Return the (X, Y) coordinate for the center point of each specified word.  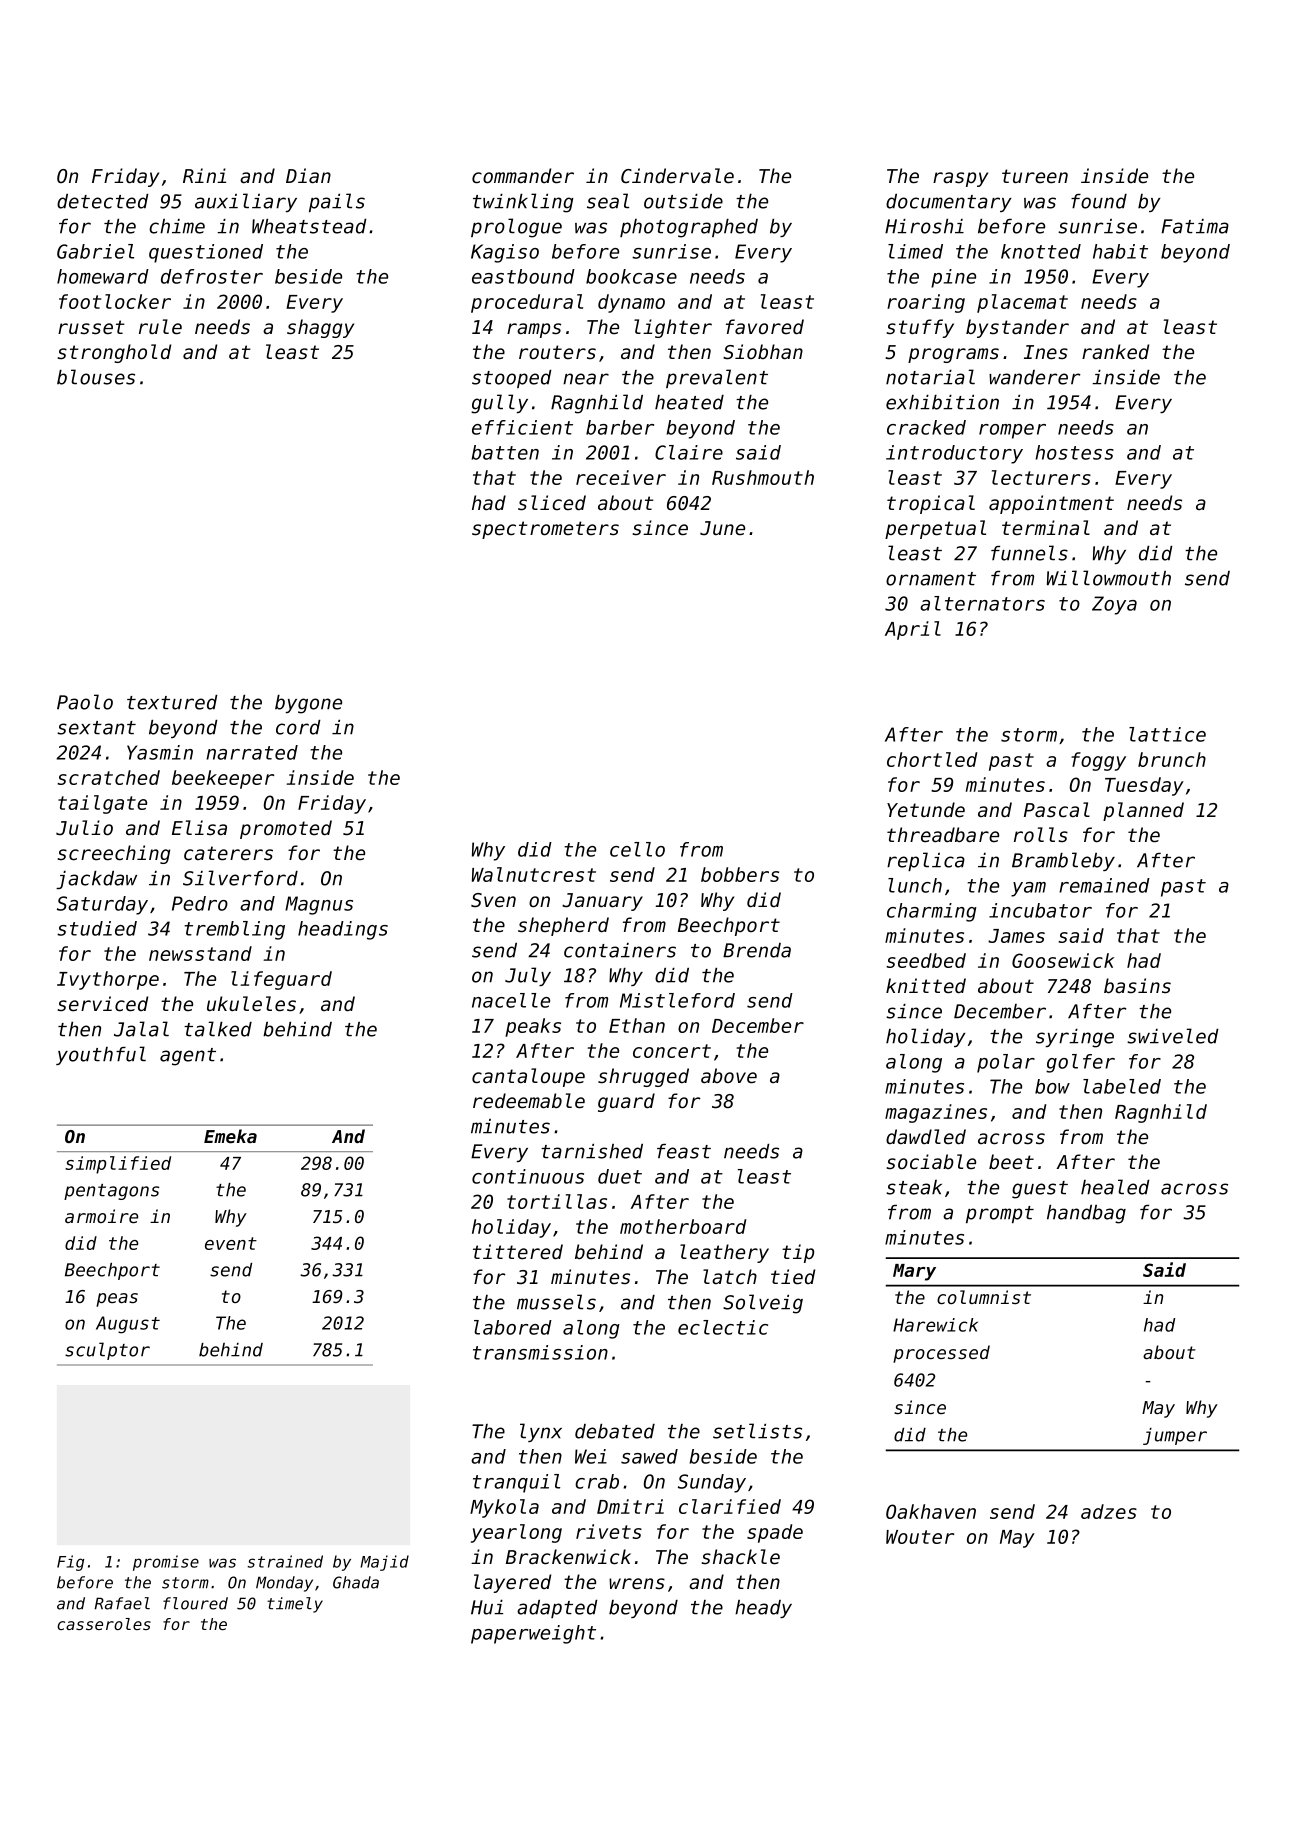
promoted (286, 829)
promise (166, 1563)
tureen (1035, 176)
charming (932, 912)
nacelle (511, 1000)
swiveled (1173, 1036)
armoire (101, 1216)
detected (103, 201)
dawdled (926, 1137)
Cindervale (677, 176)
